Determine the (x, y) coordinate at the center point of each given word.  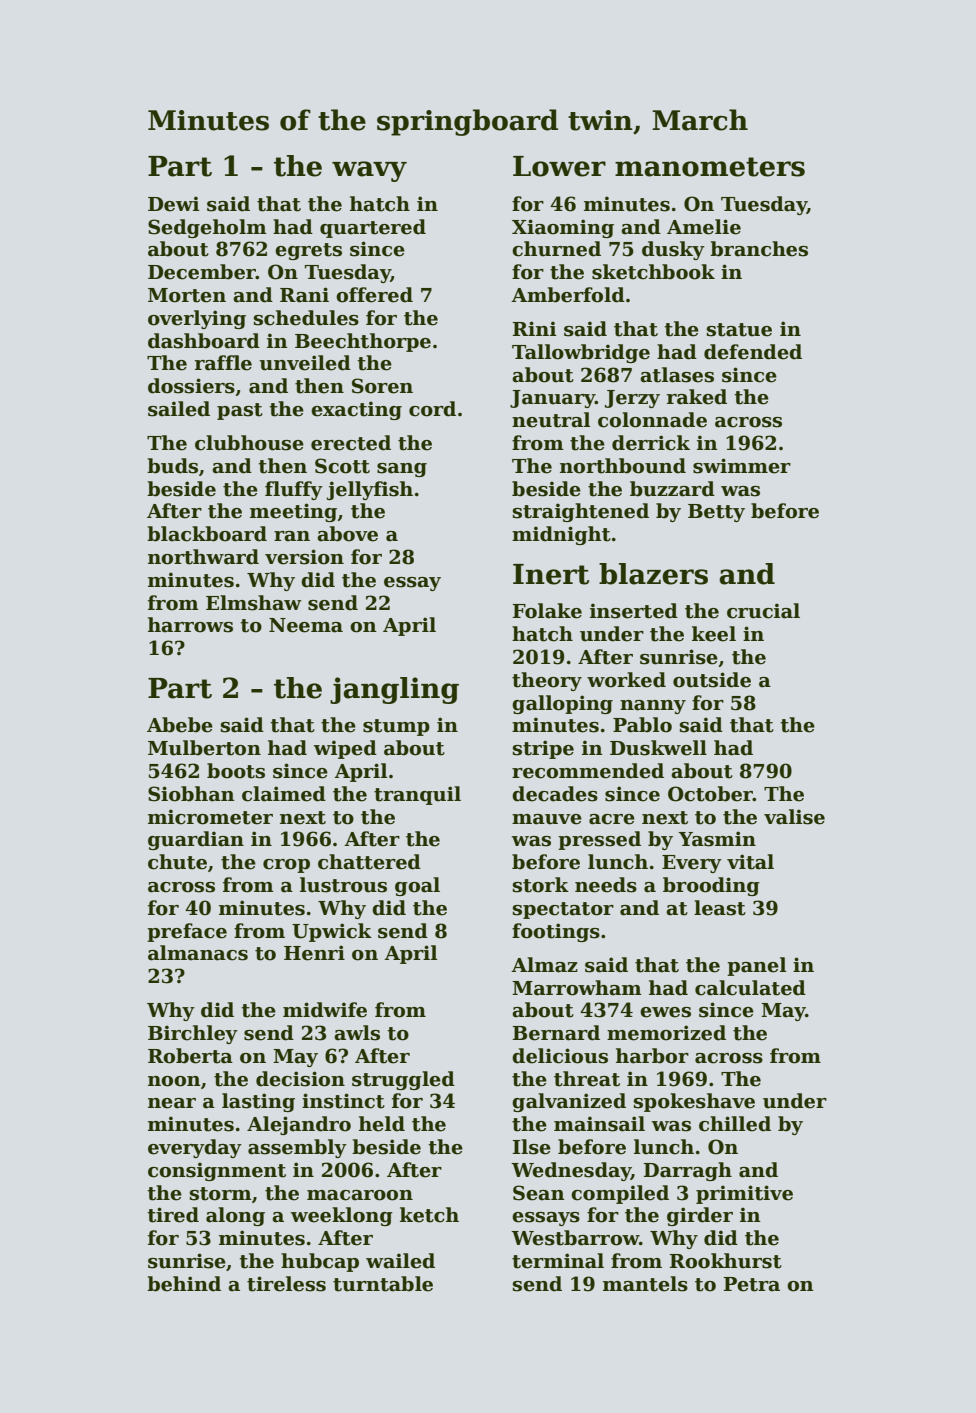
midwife (325, 1010)
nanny (653, 707)
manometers (710, 167)
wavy (369, 171)
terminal (558, 1261)
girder (700, 1216)
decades (555, 794)
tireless (286, 1284)
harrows (190, 625)
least (720, 908)
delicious (560, 1056)
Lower (559, 166)
